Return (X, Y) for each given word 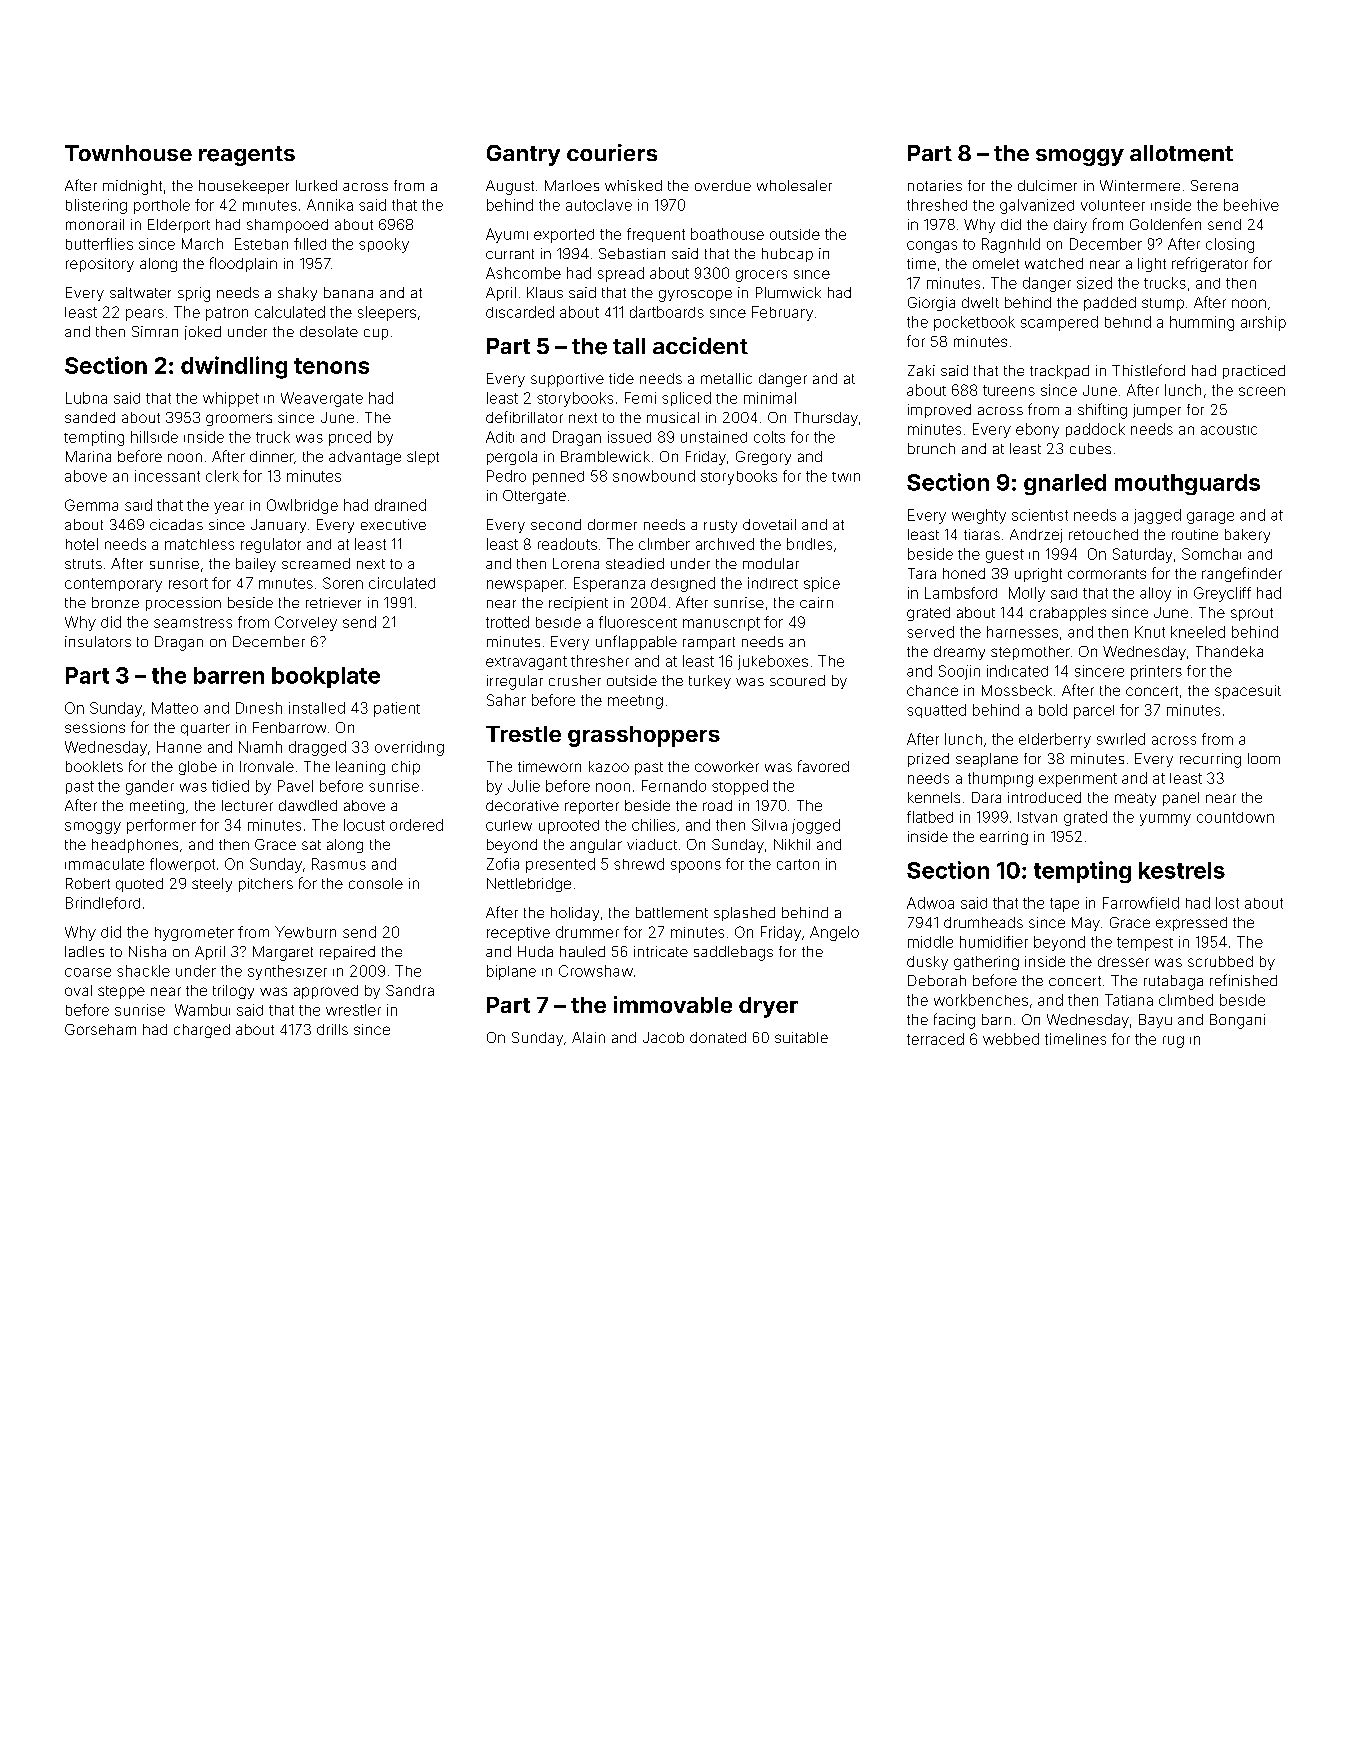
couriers (612, 152)
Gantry (523, 155)
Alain (588, 1037)
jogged (816, 826)
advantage (365, 458)
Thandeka (1229, 651)
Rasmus (339, 864)
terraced (935, 1039)
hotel (82, 544)
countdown (1235, 817)
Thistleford (1148, 370)
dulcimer (1047, 185)
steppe (121, 992)
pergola (512, 458)
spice (822, 584)
